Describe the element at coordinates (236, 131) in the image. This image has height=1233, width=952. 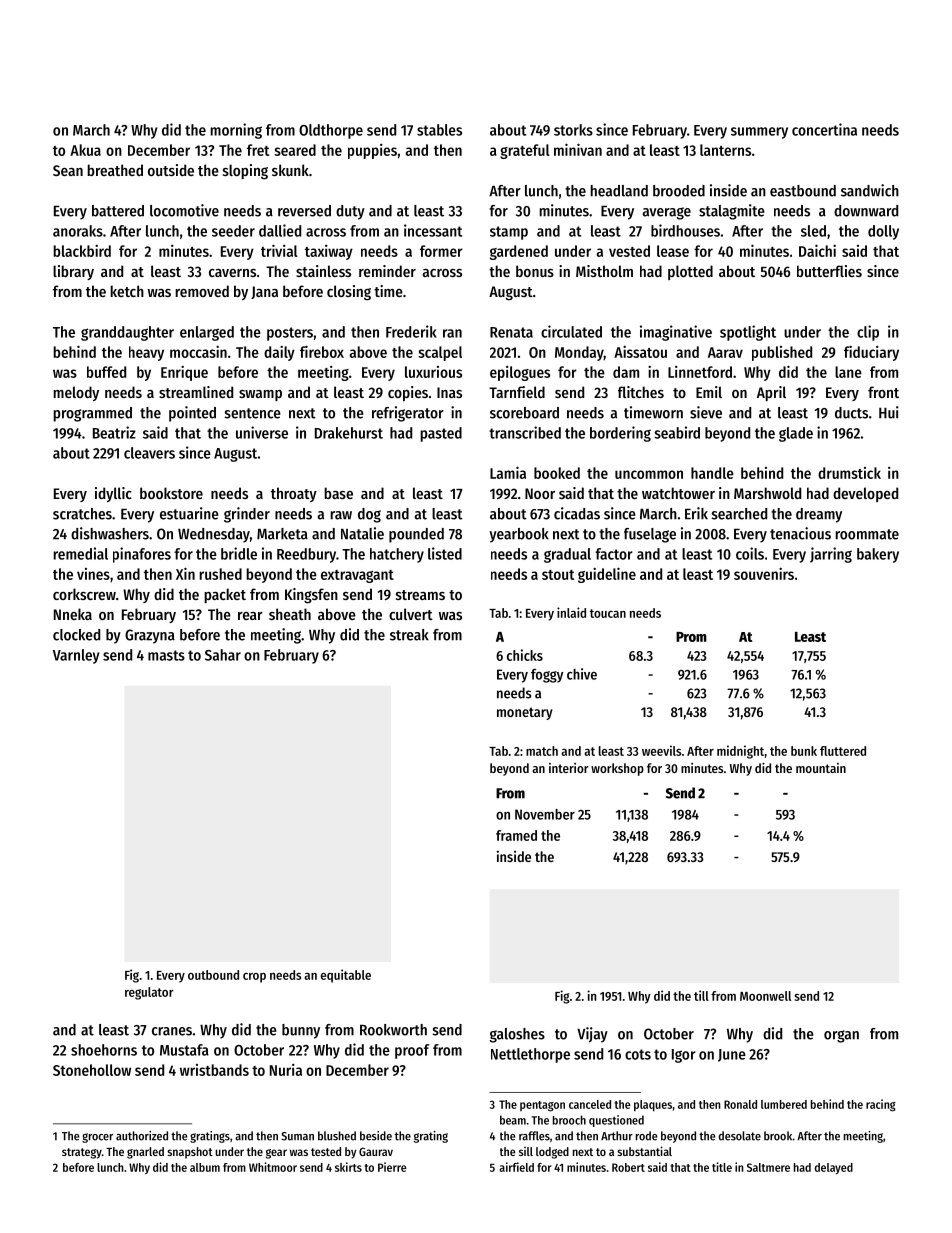
I see `morning` at that location.
